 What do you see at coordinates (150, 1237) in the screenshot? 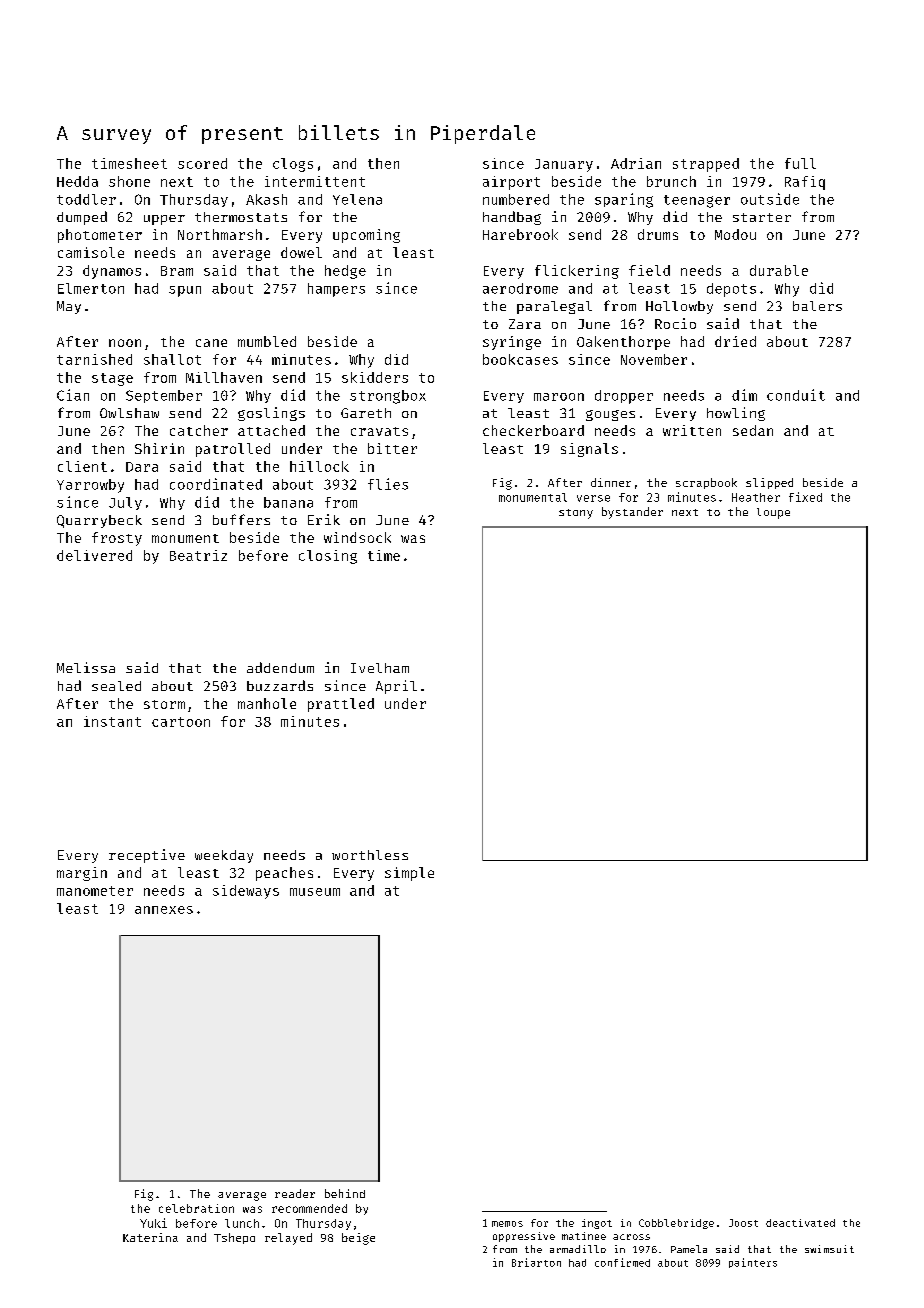
I see `Katerina` at bounding box center [150, 1237].
